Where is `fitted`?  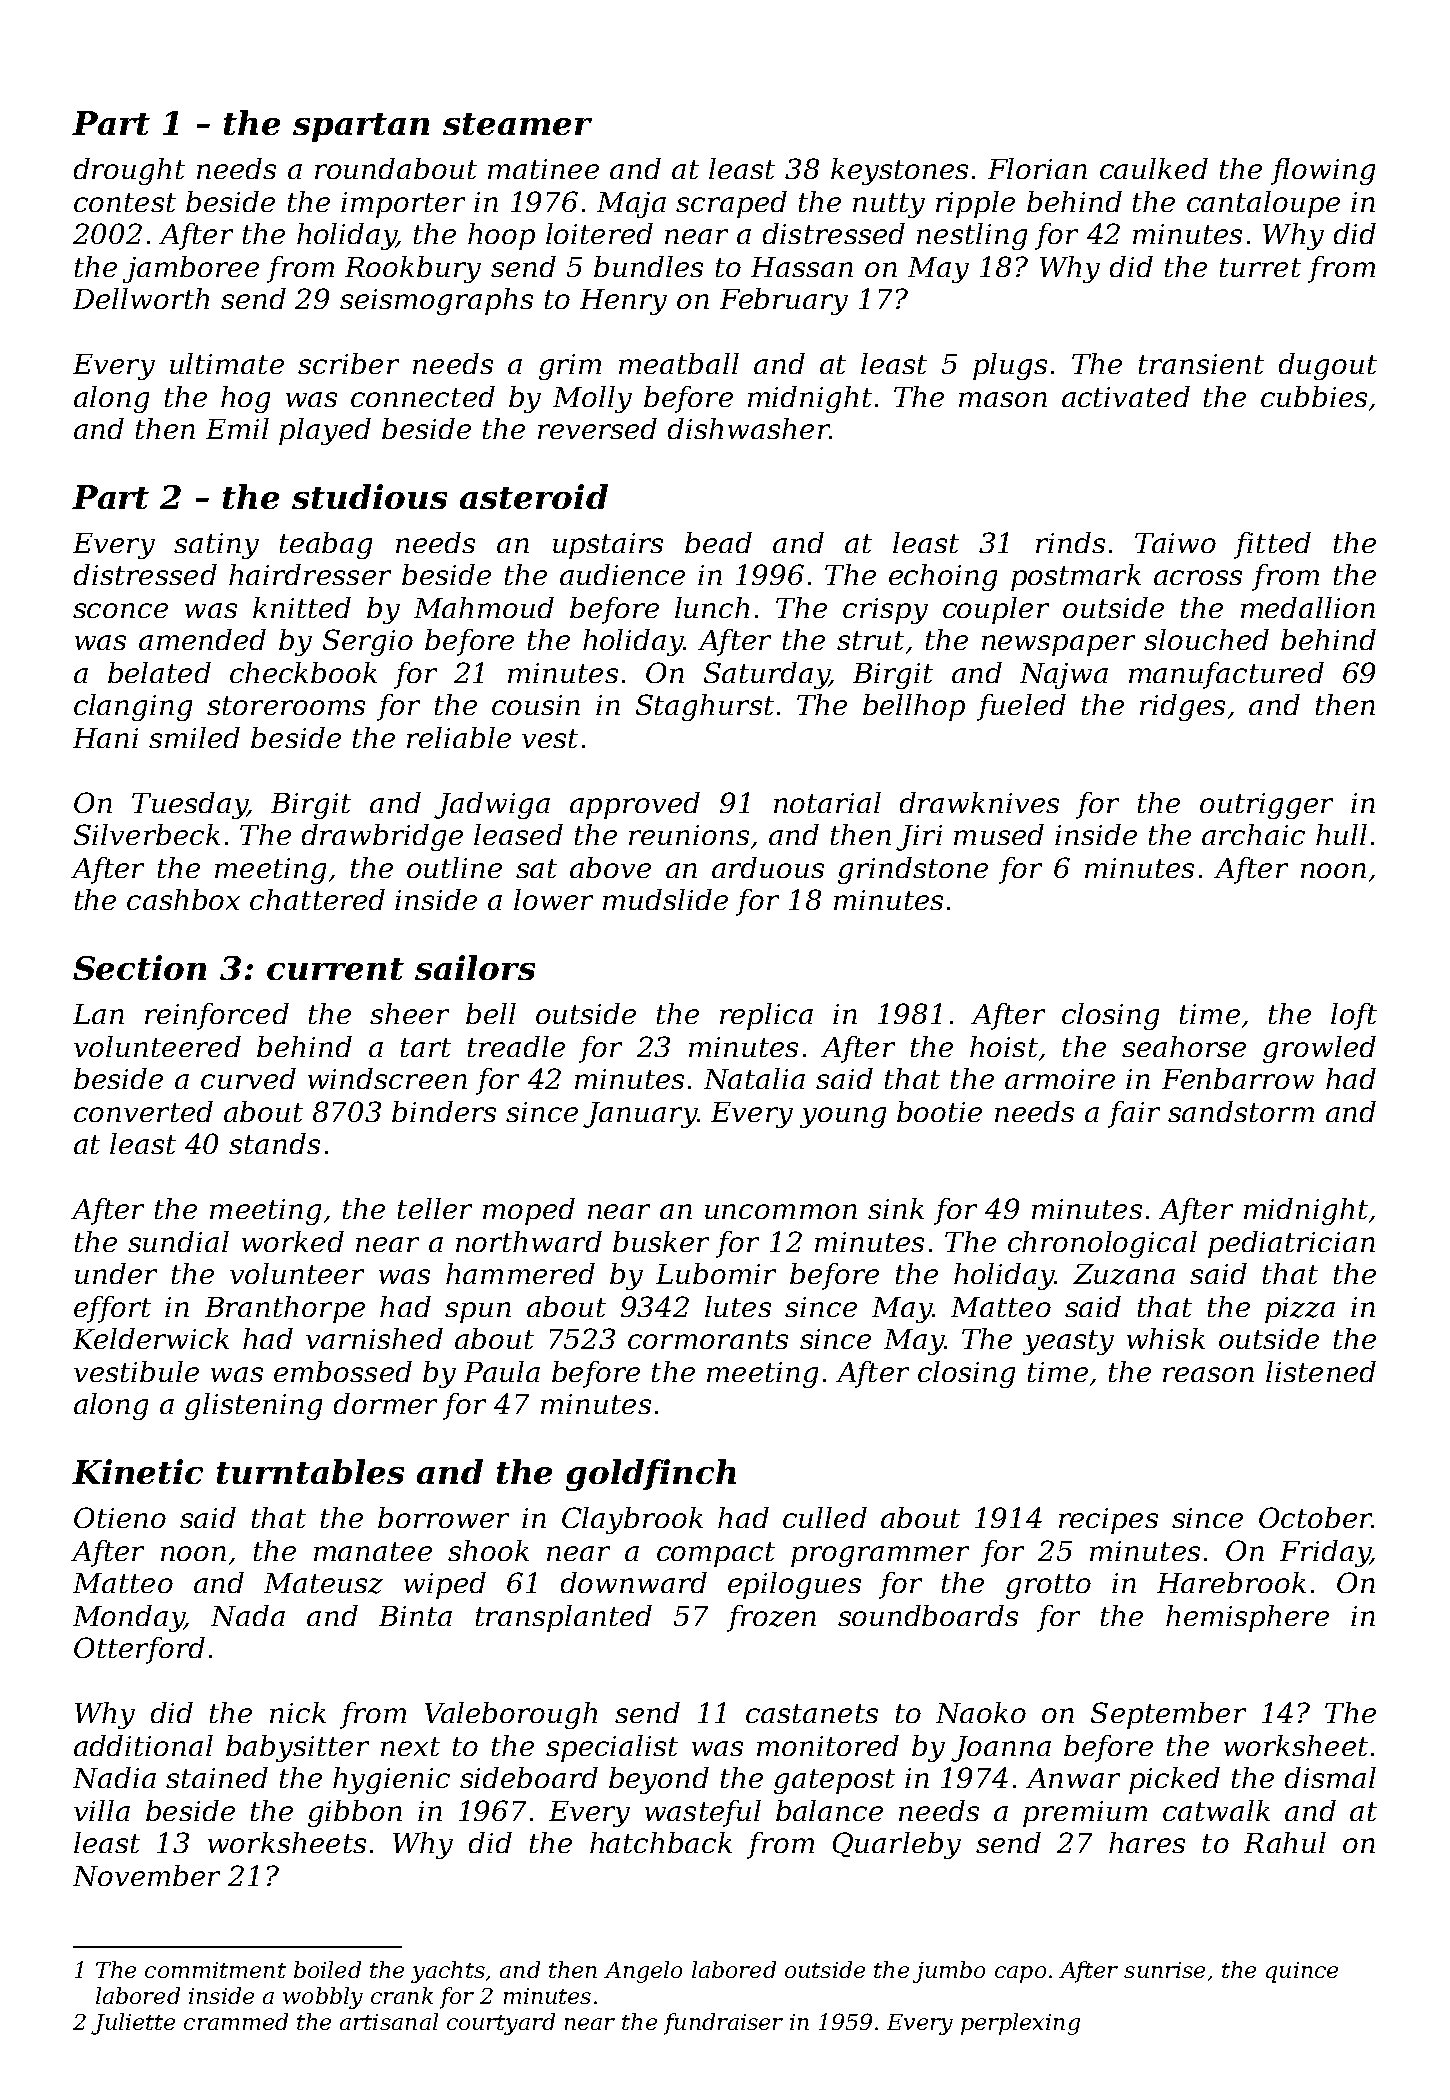
fitted is located at coordinates (1272, 545).
